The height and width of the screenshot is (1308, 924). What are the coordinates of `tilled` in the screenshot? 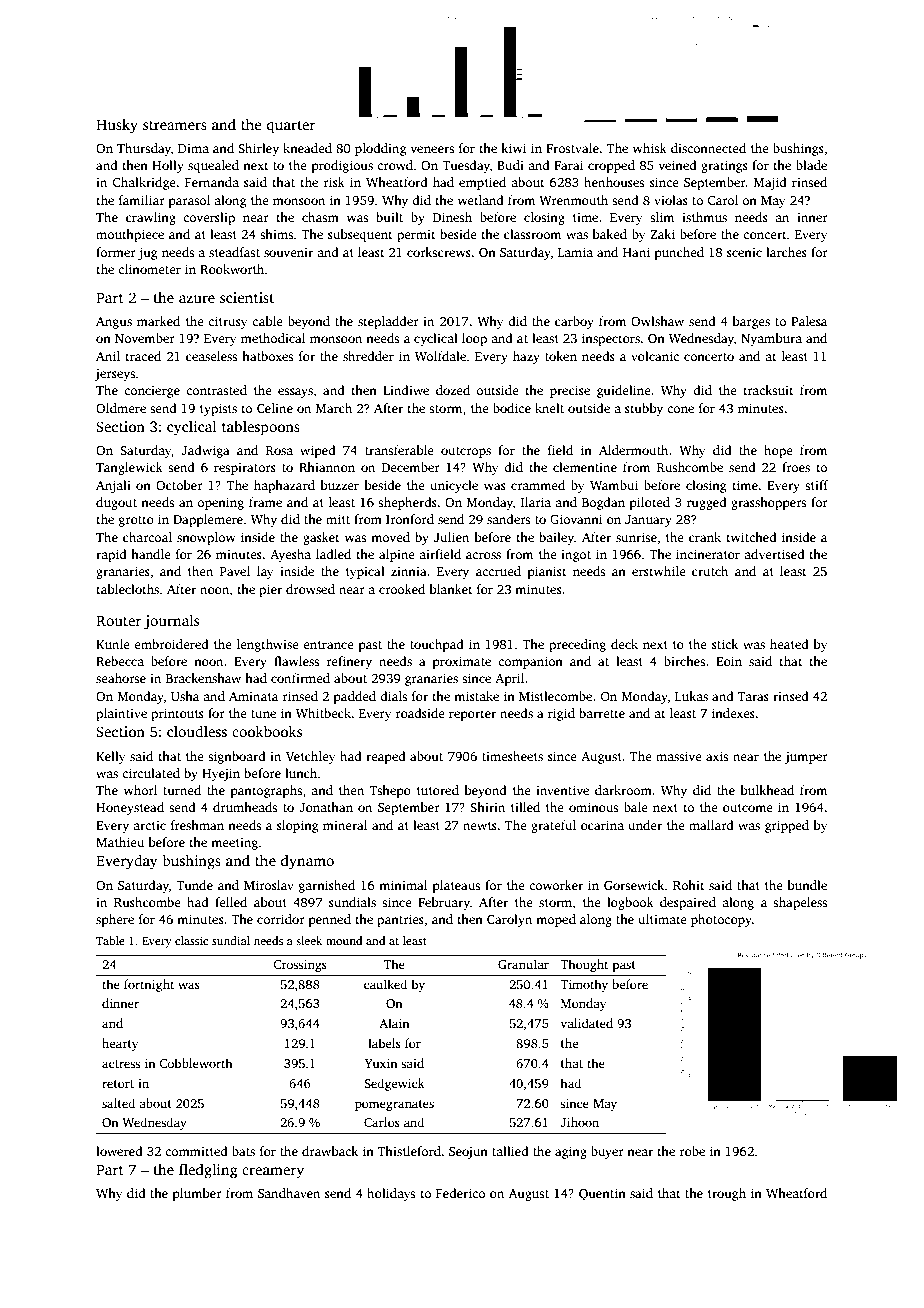 It's located at (525, 807).
